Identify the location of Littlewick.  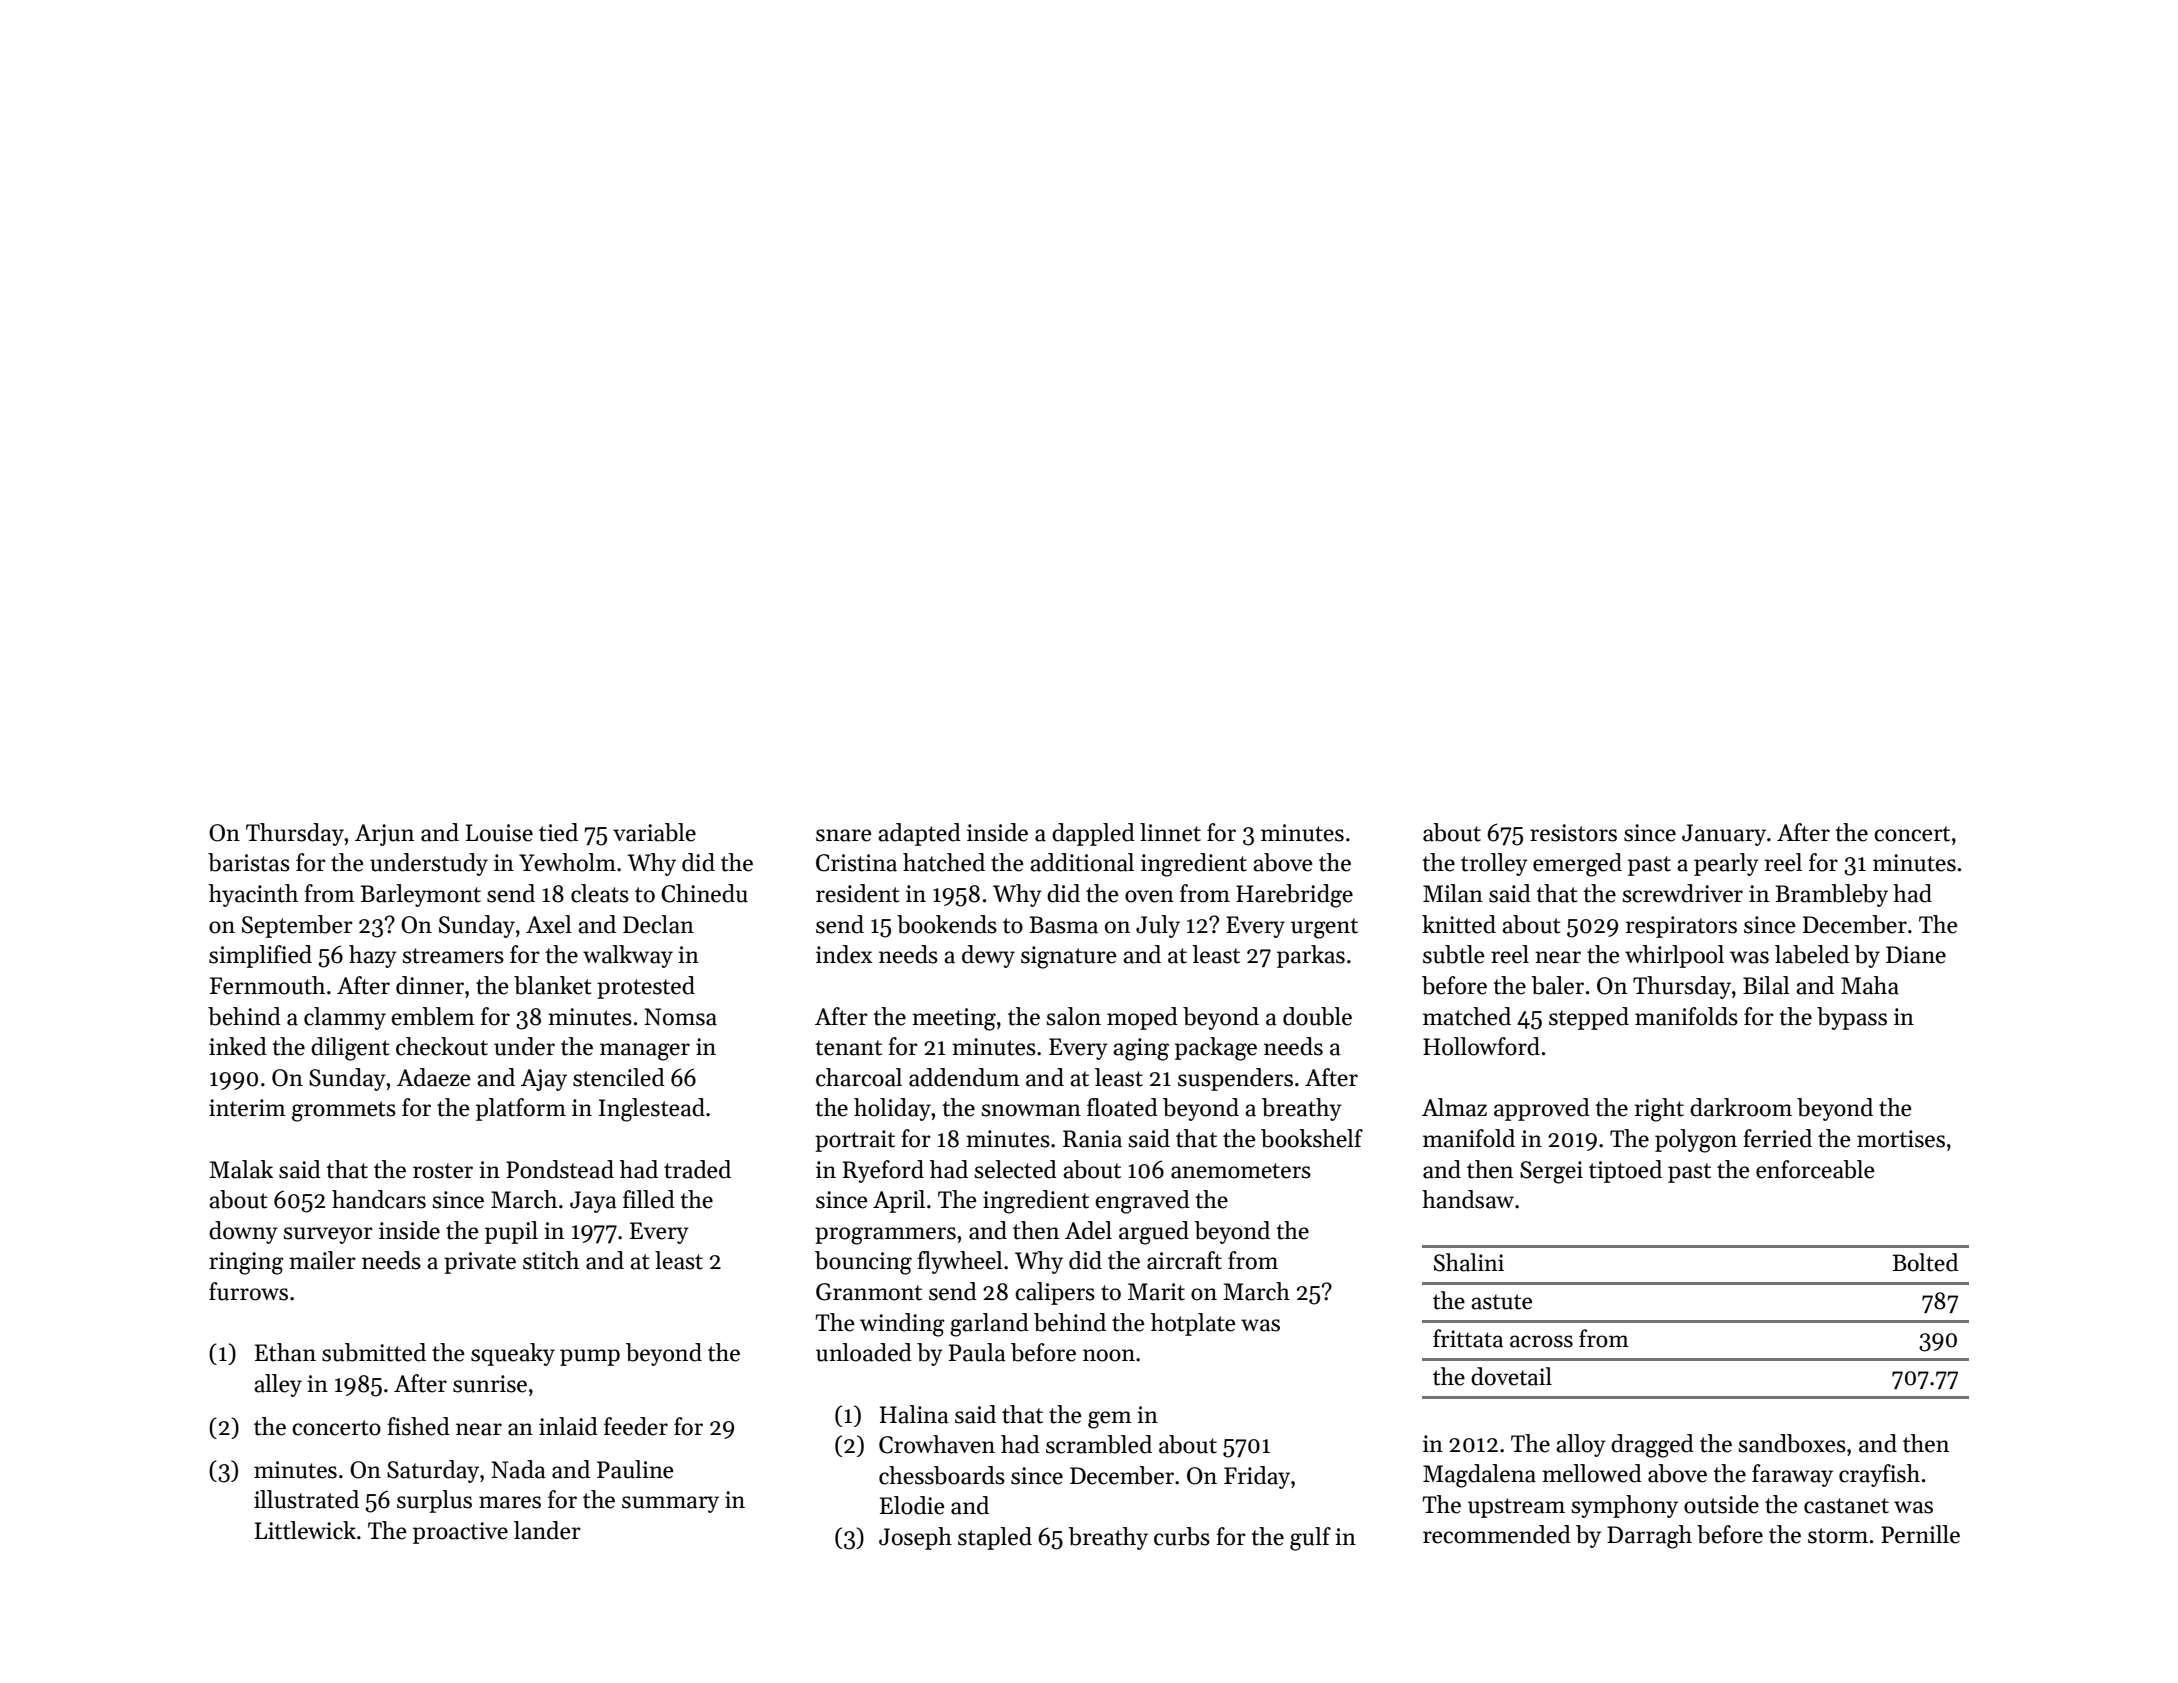
(305, 1530).
